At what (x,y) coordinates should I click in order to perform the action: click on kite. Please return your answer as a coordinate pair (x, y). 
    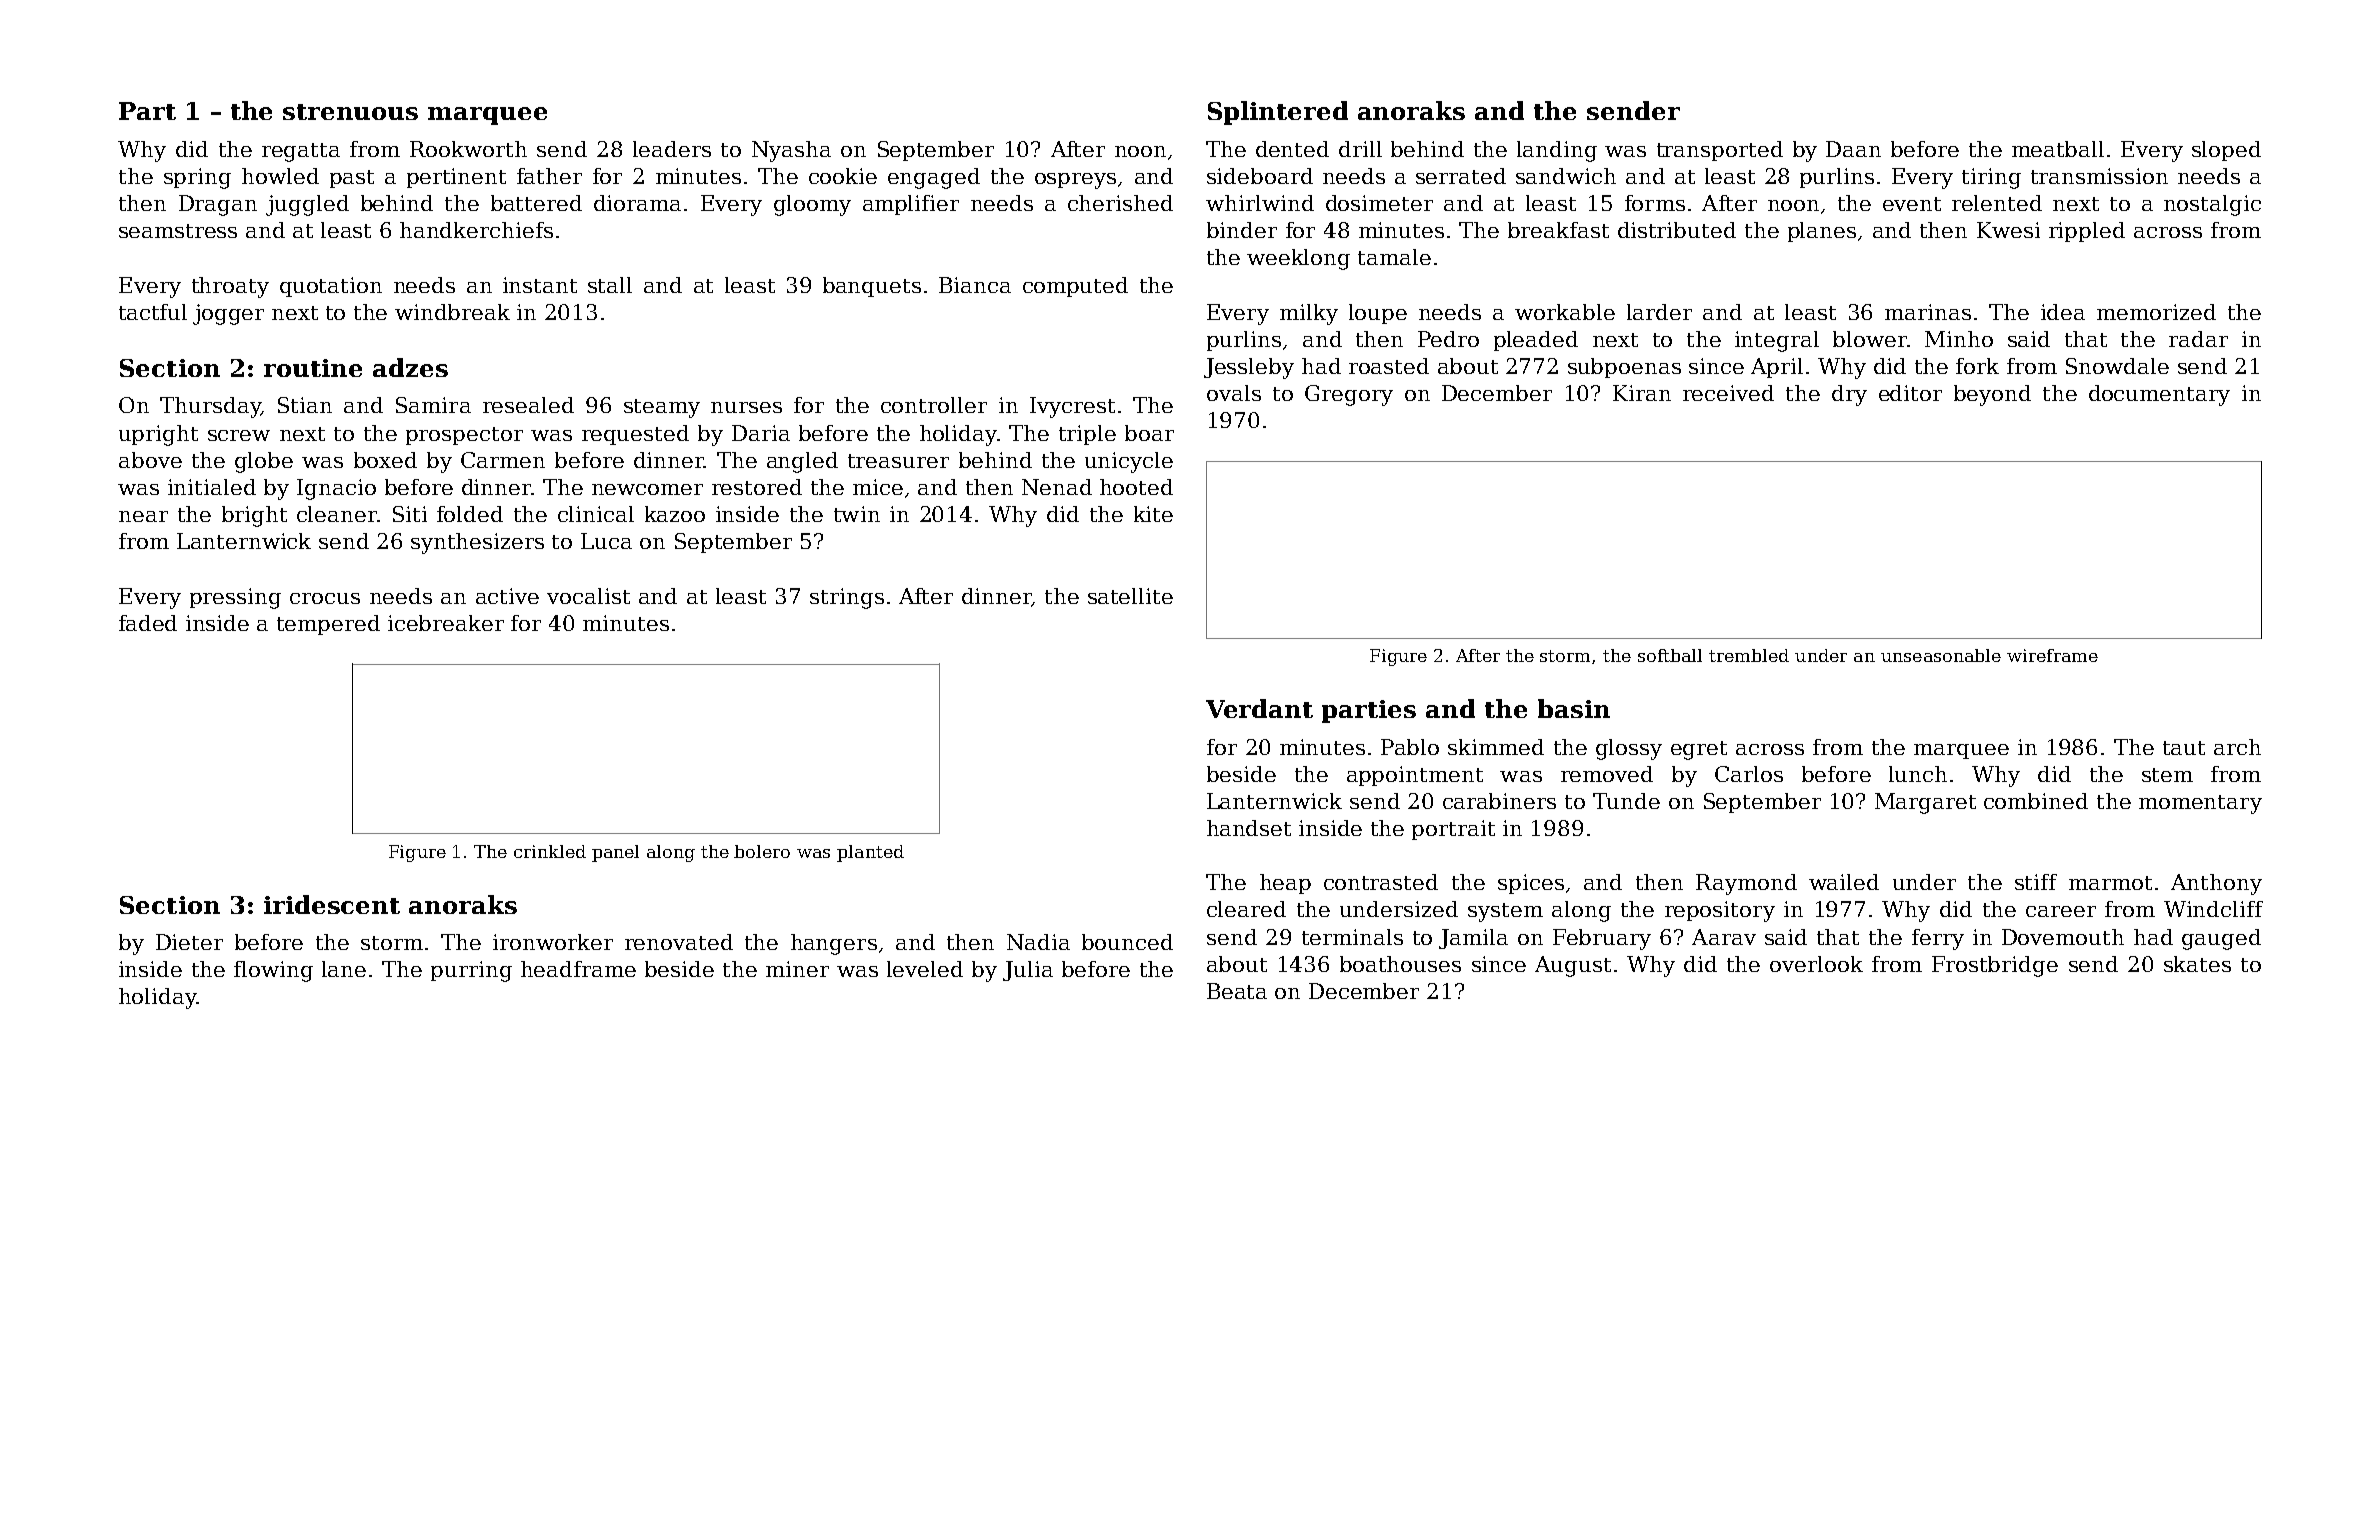
    Looking at the image, I should click on (1153, 514).
